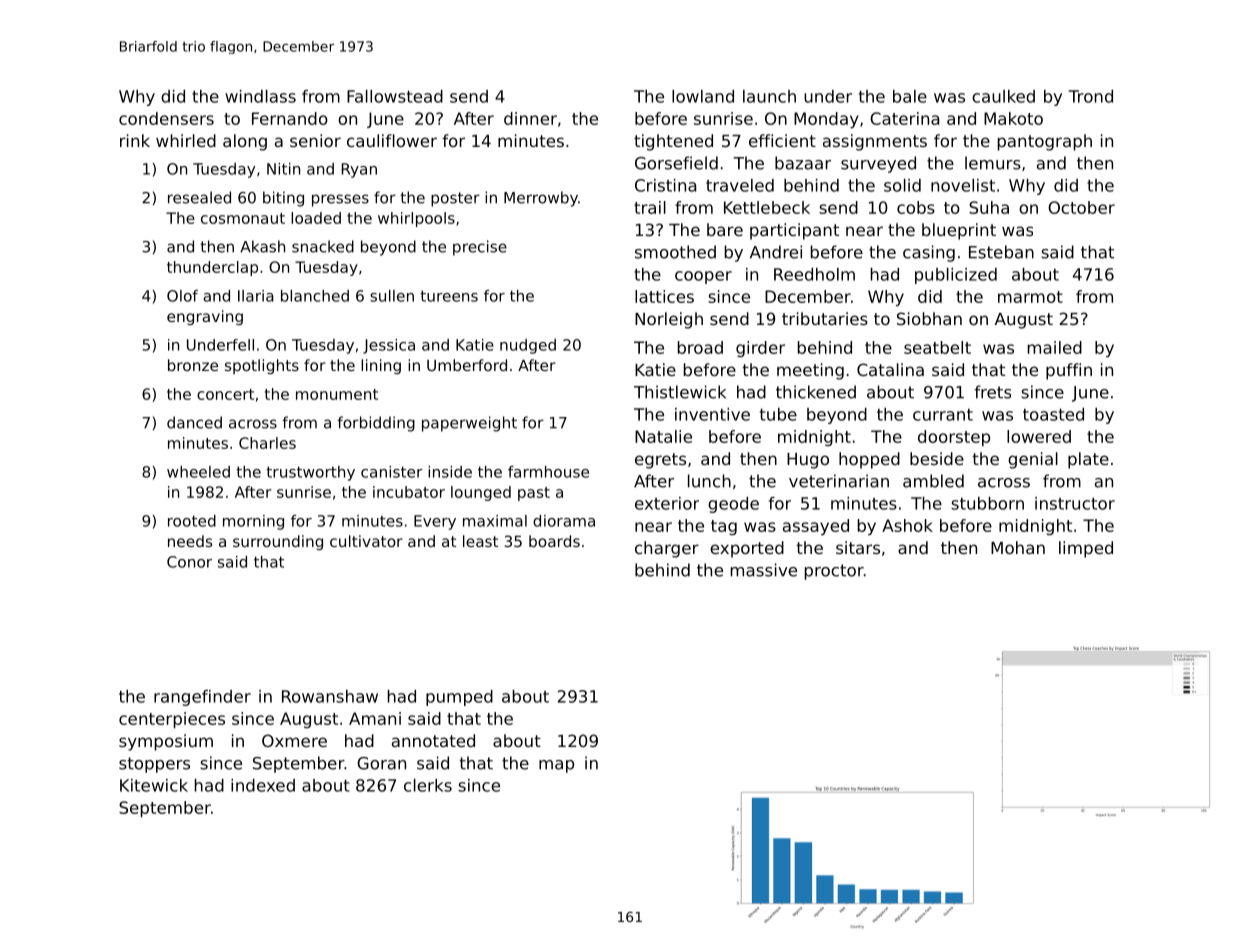 The height and width of the screenshot is (952, 1233). I want to click on dinner, so click(530, 118).
